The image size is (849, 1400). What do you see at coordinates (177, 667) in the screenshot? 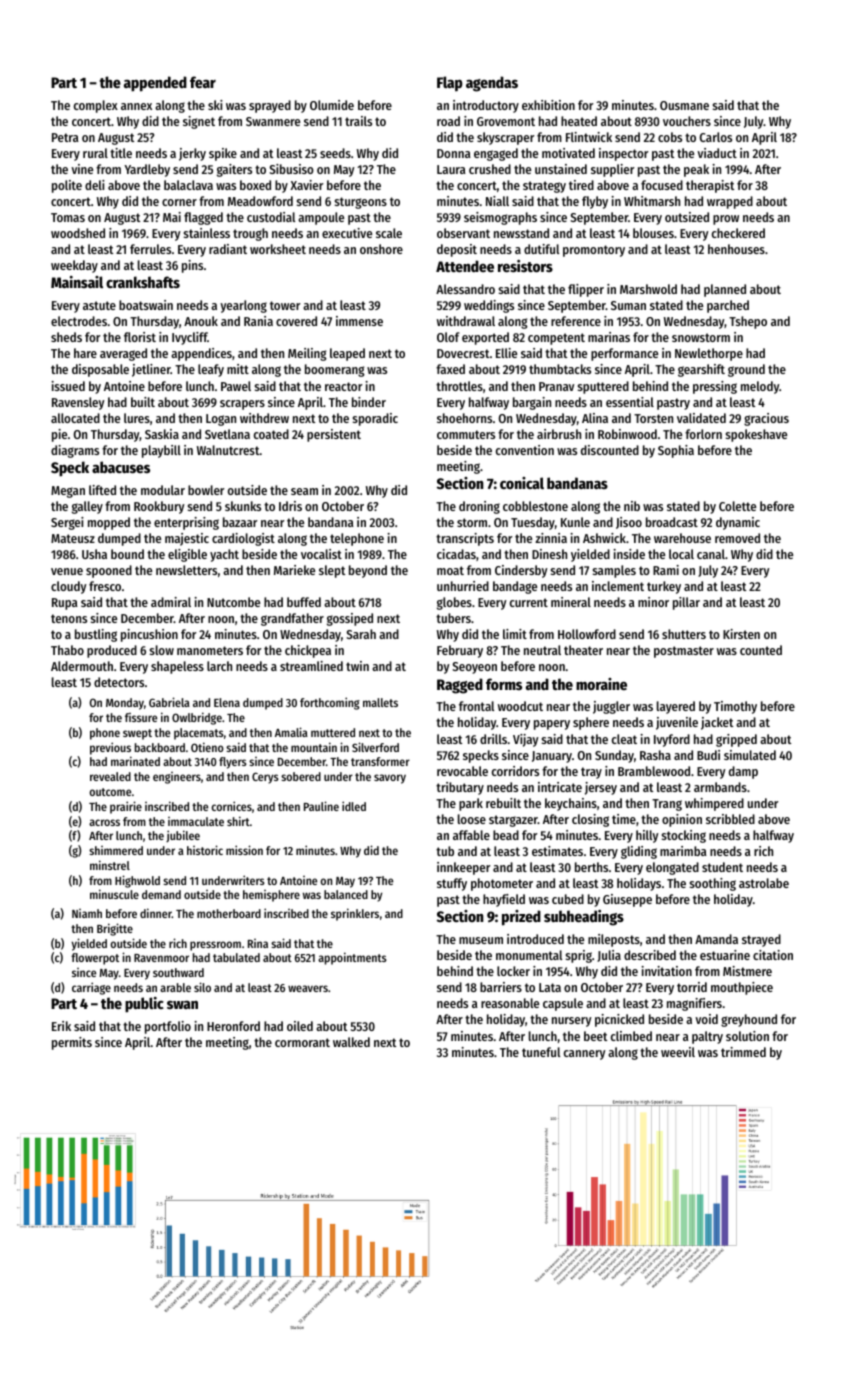
I see `shapeless` at bounding box center [177, 667].
